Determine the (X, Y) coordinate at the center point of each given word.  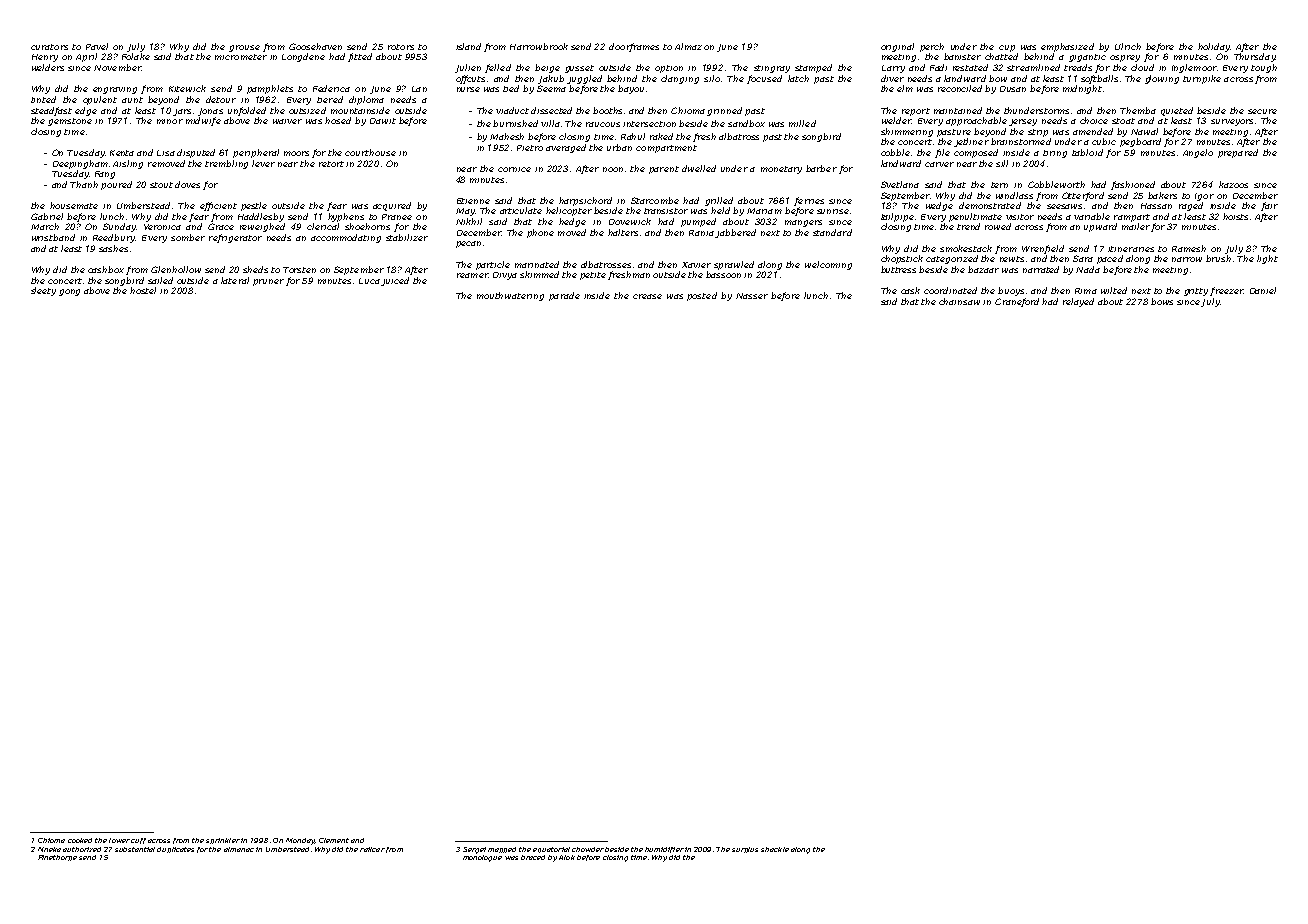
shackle (775, 849)
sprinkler (223, 841)
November (117, 67)
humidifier (664, 850)
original (897, 47)
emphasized (1067, 47)
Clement (334, 840)
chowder (588, 849)
